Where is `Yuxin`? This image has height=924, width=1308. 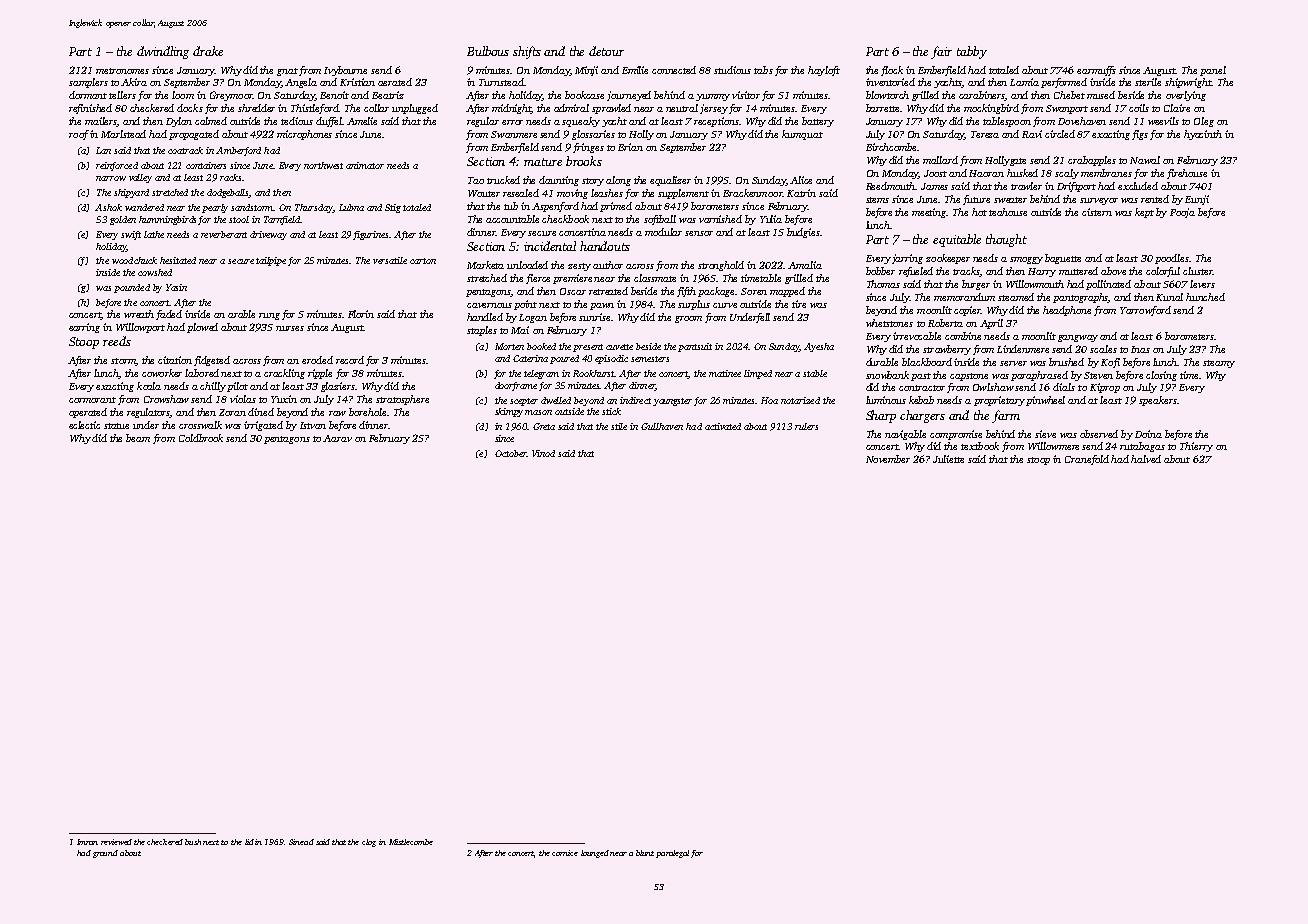 Yuxin is located at coordinates (284, 399).
